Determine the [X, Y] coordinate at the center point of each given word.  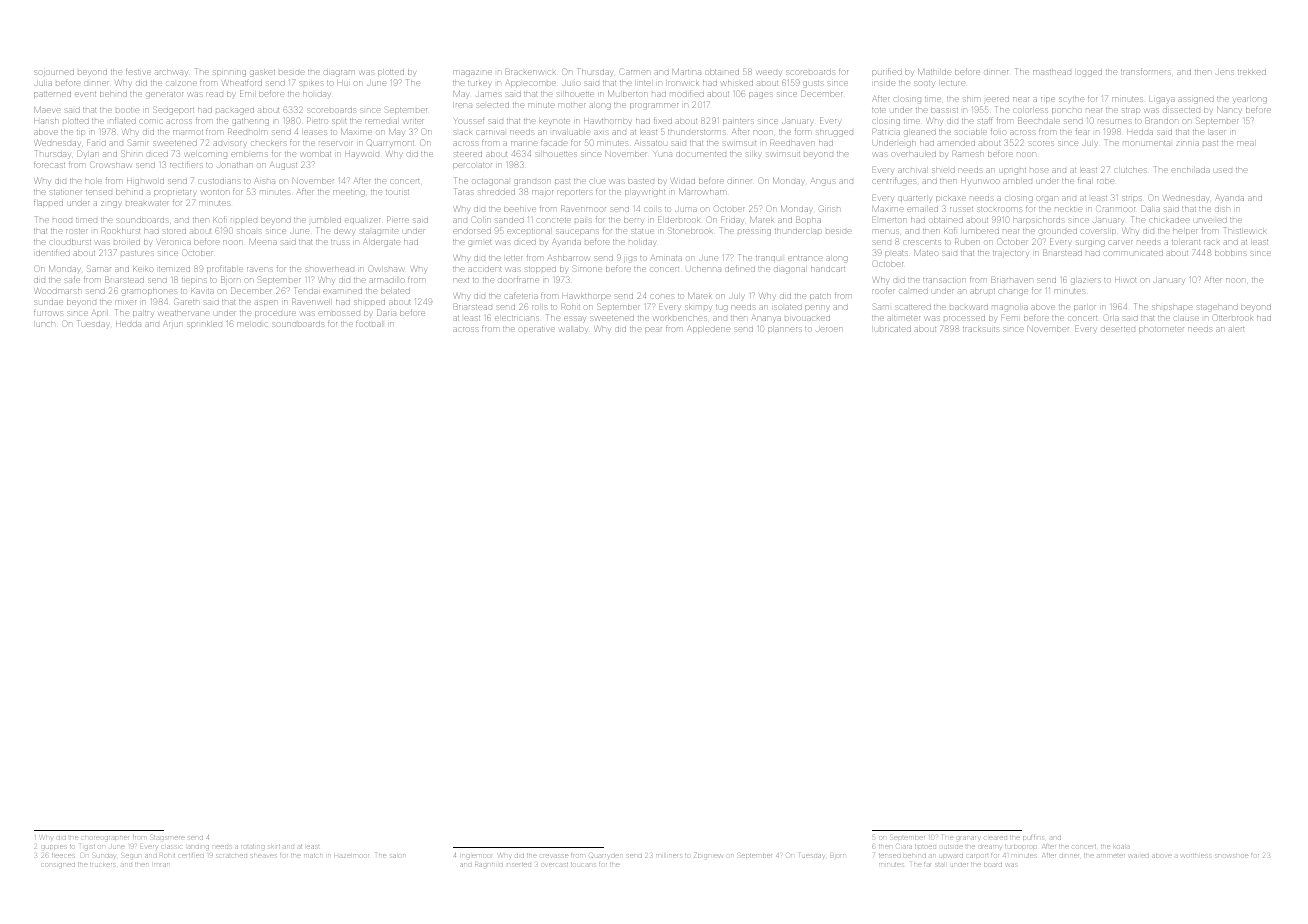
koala [1122, 847]
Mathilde [934, 72]
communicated [1133, 253]
